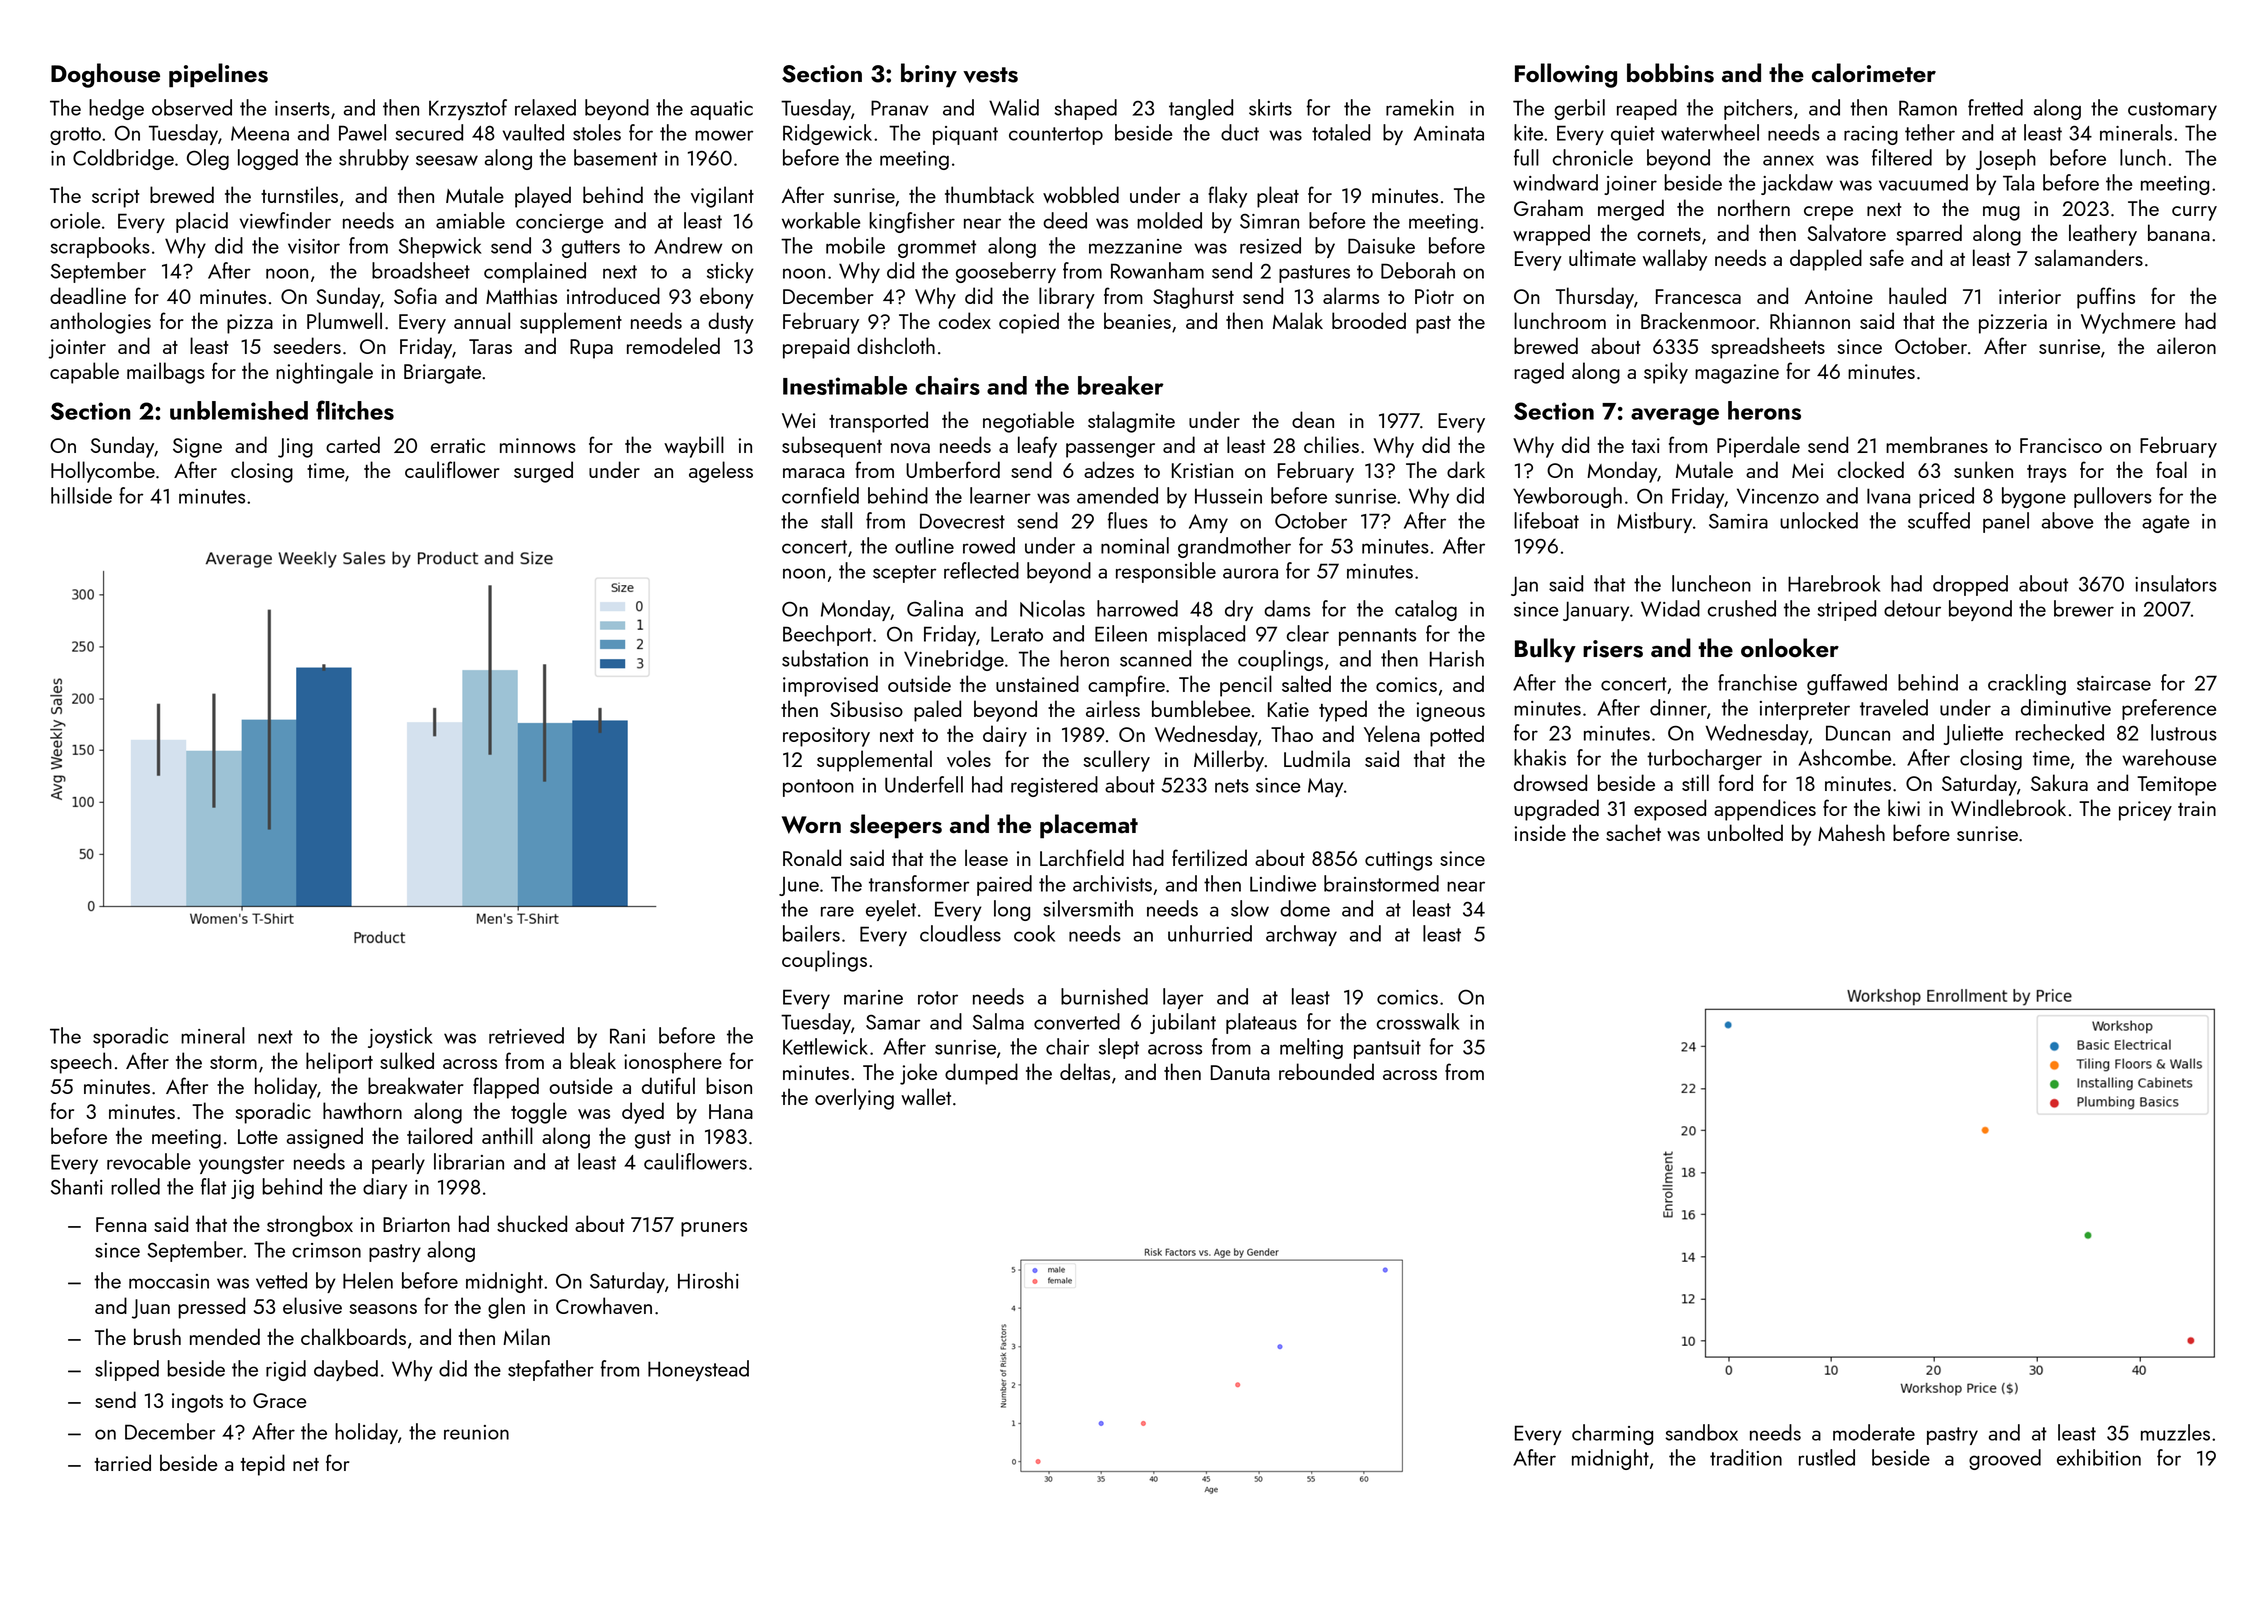 Image resolution: width=2267 pixels, height=1603 pixels. Describe the element at coordinates (929, 75) in the screenshot. I see `briny` at that location.
